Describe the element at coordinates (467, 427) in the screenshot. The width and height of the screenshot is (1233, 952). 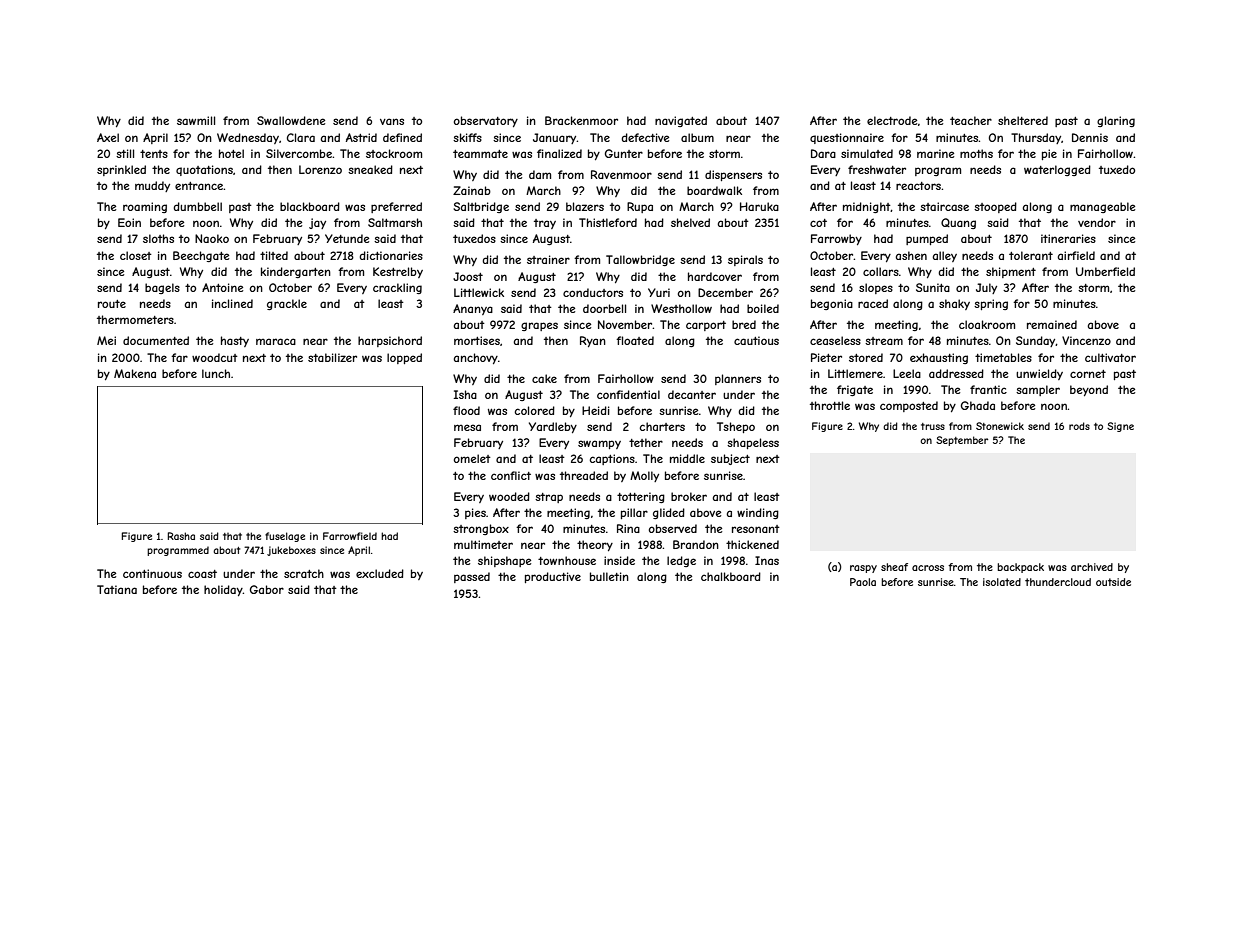
I see `mesa` at that location.
